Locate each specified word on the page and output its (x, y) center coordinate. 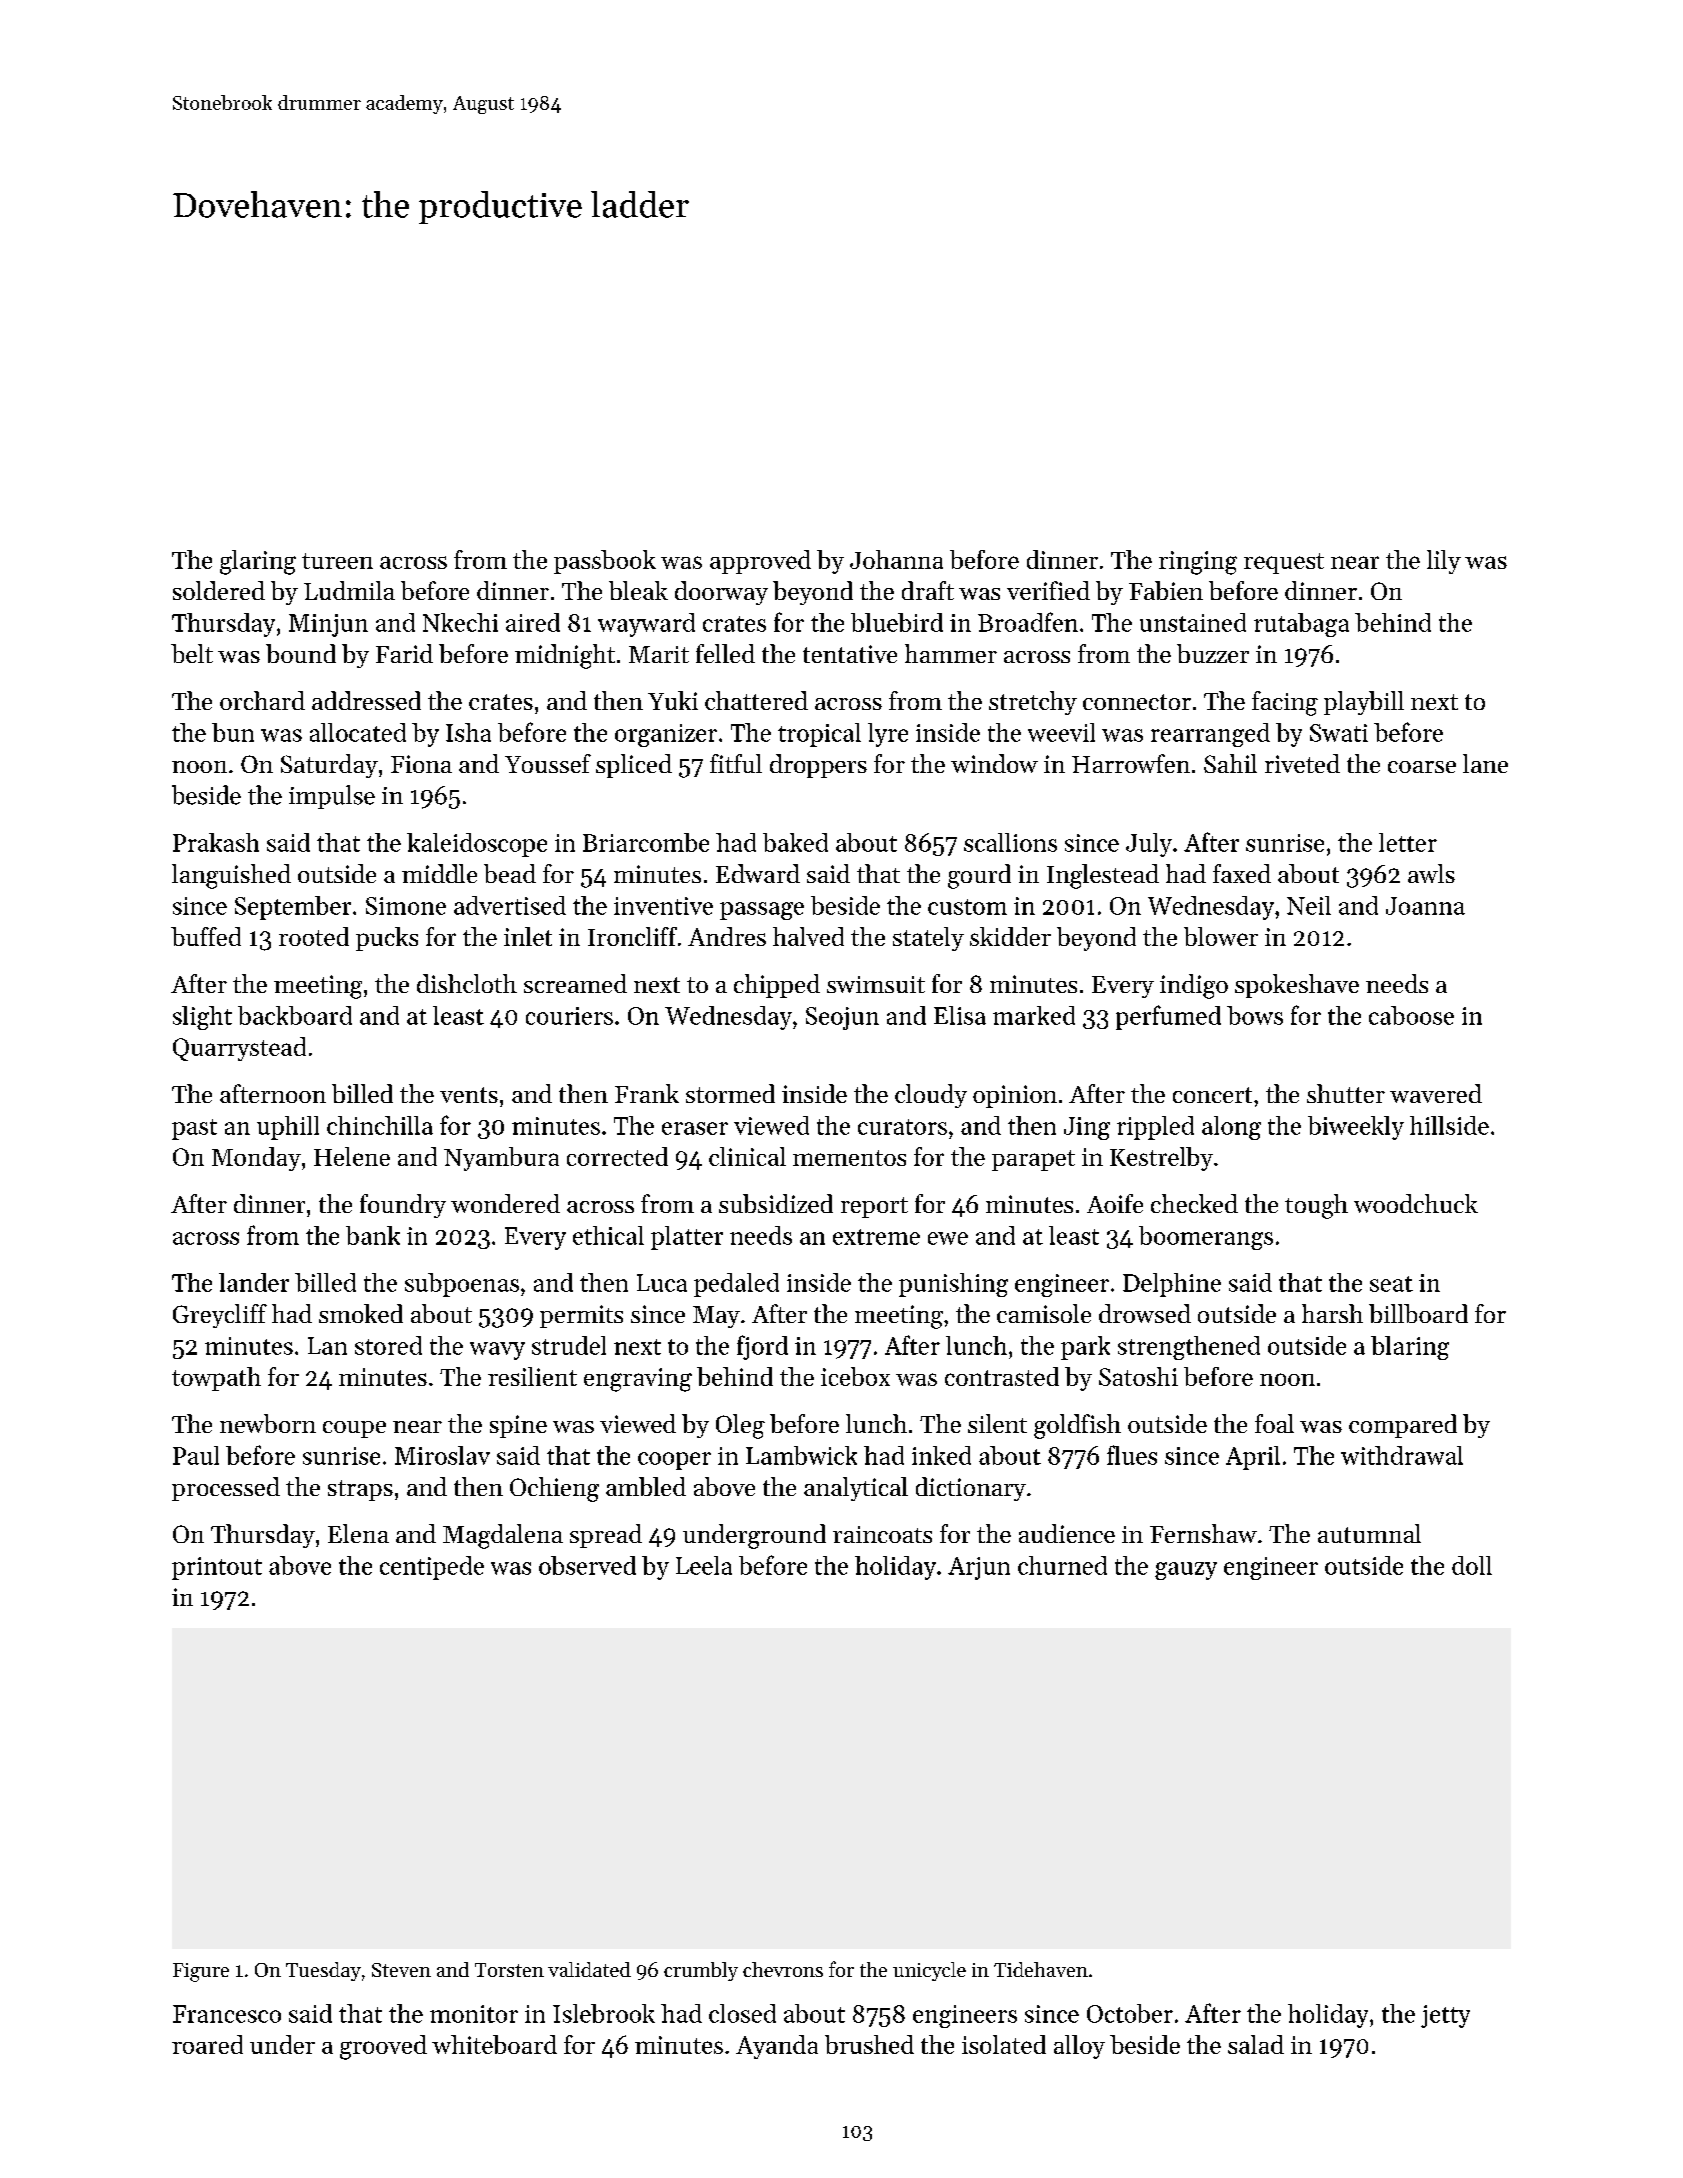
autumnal (1369, 1533)
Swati (1339, 733)
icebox (855, 1376)
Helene (352, 1156)
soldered (219, 590)
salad (1256, 2044)
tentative (850, 654)
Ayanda (777, 2047)
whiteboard (494, 2044)
